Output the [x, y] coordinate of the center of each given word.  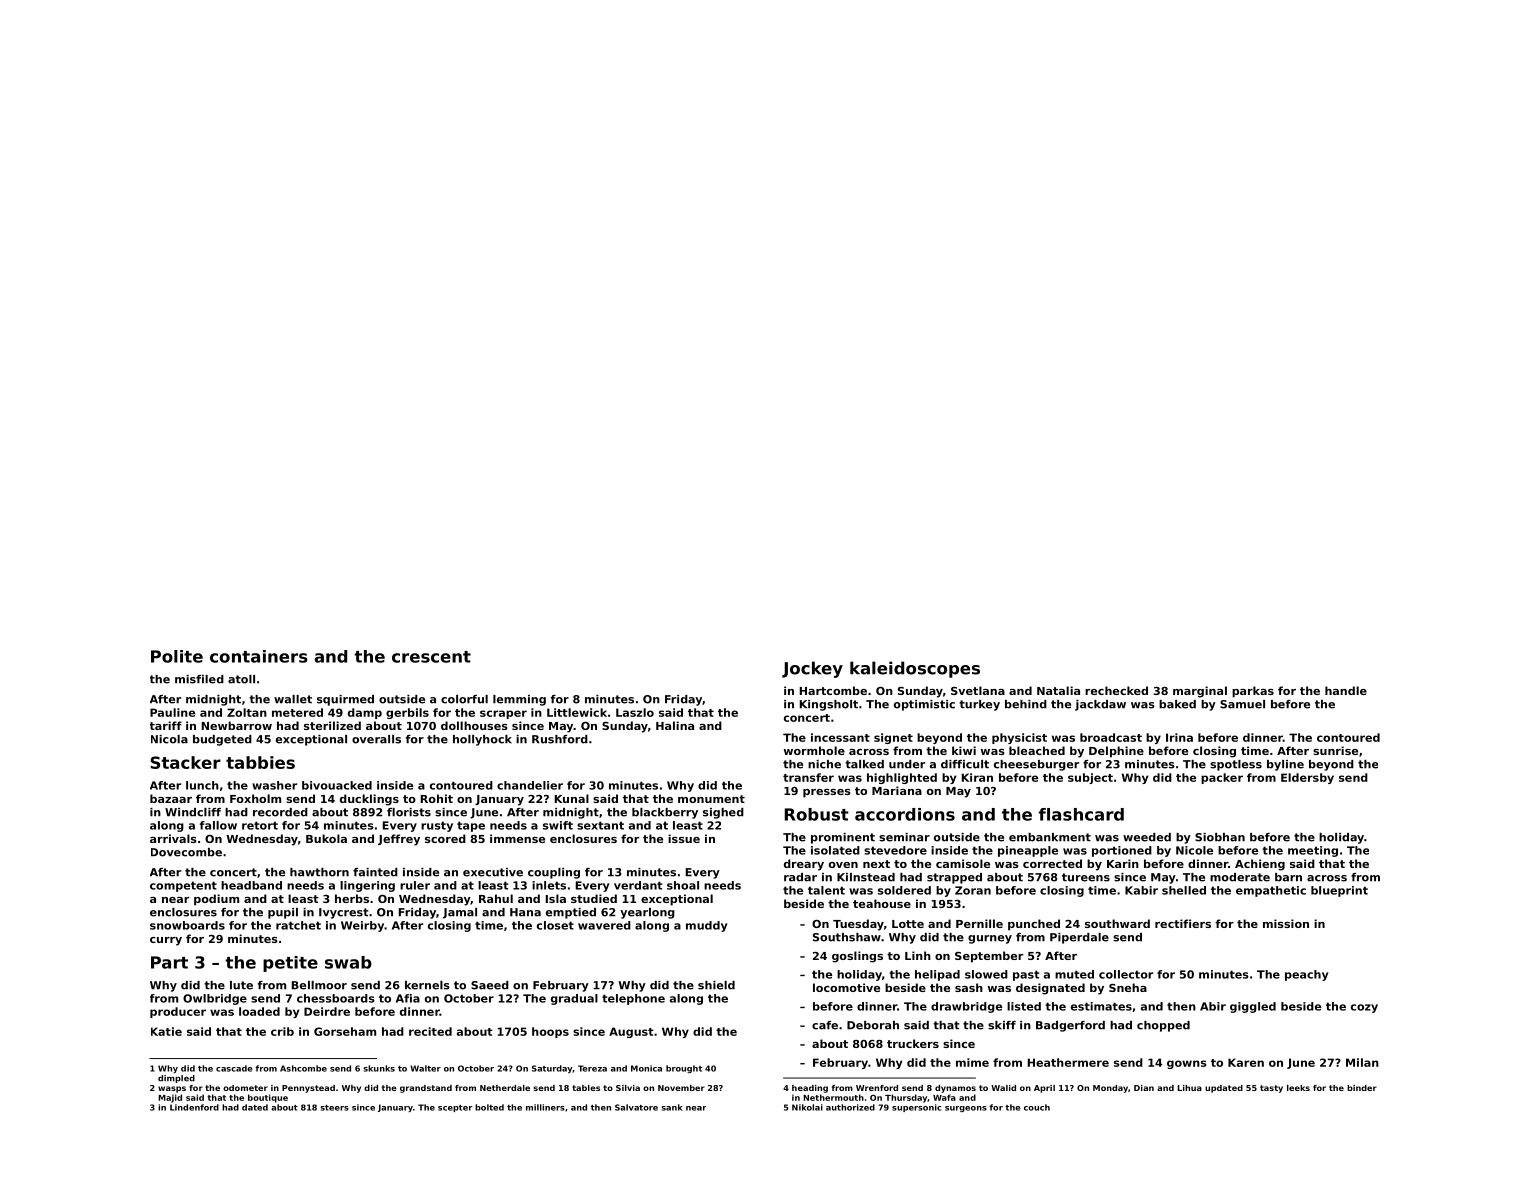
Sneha [1128, 987]
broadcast [1111, 737]
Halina [675, 725]
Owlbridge [215, 999]
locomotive [846, 987]
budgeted [222, 740]
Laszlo [635, 712]
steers [334, 1108]
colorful [464, 699]
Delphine [1116, 752]
